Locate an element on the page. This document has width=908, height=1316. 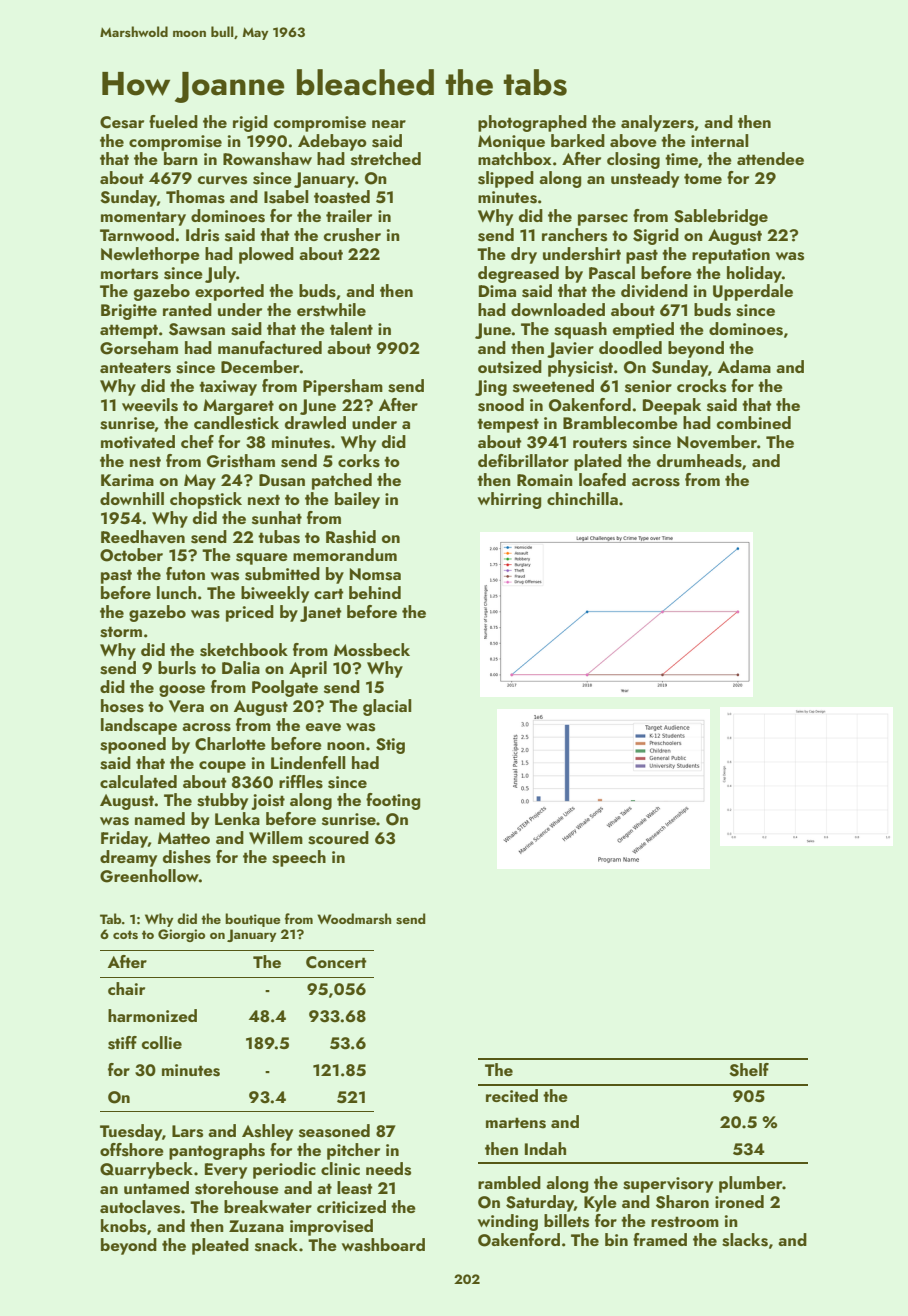
Shelf is located at coordinates (749, 1070).
